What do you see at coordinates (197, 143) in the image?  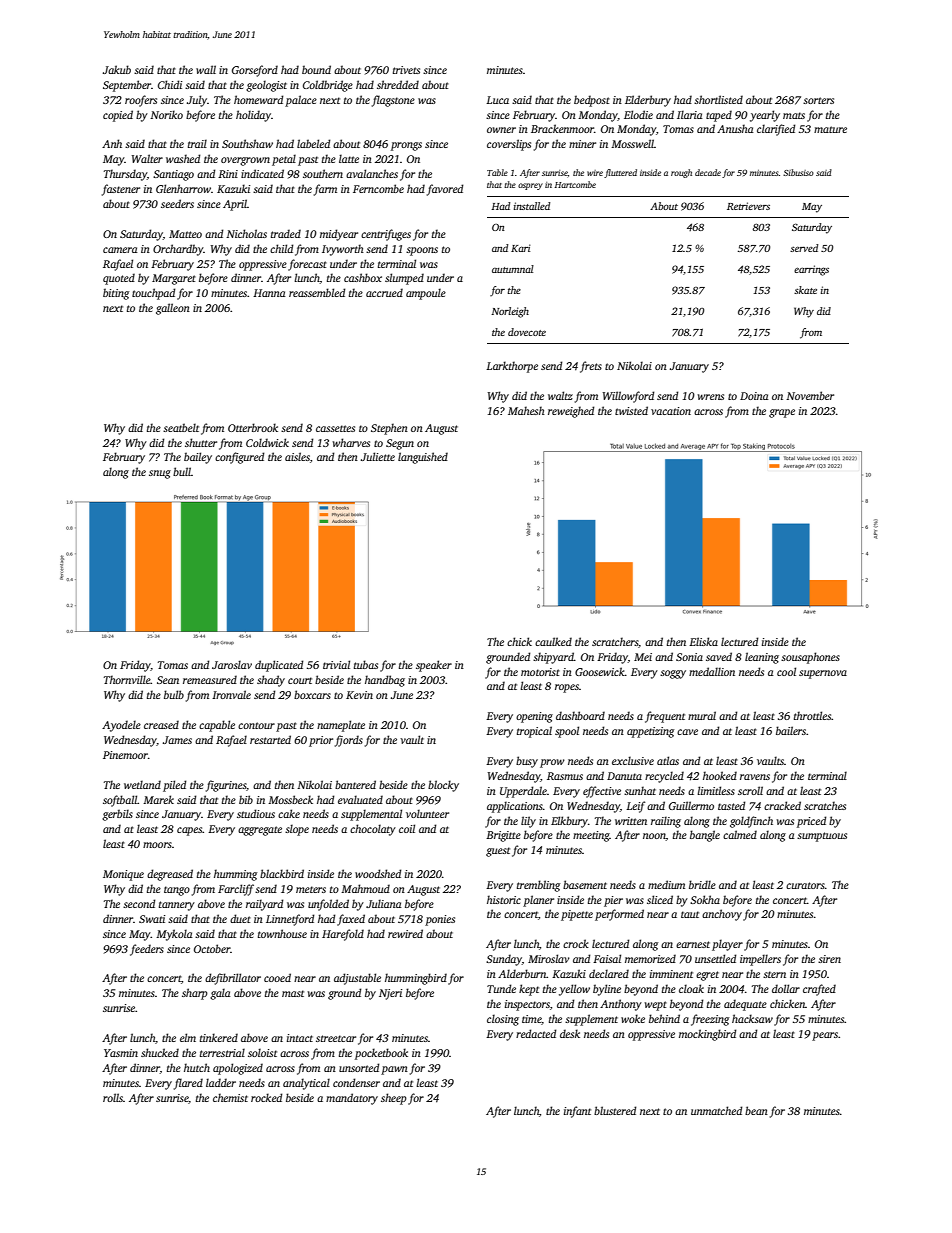 I see `trail` at bounding box center [197, 143].
